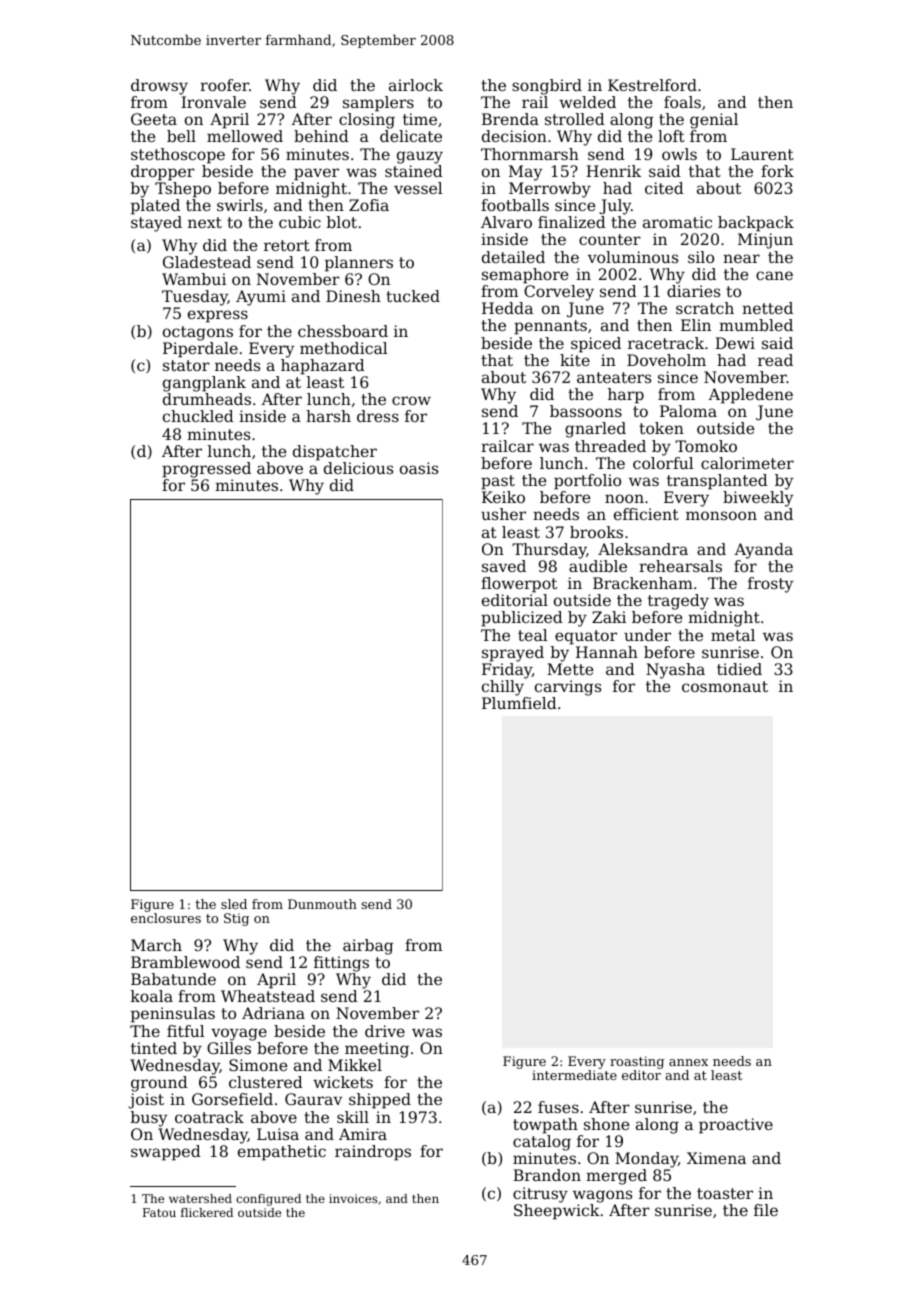 The image size is (924, 1314). I want to click on fork, so click(777, 171).
